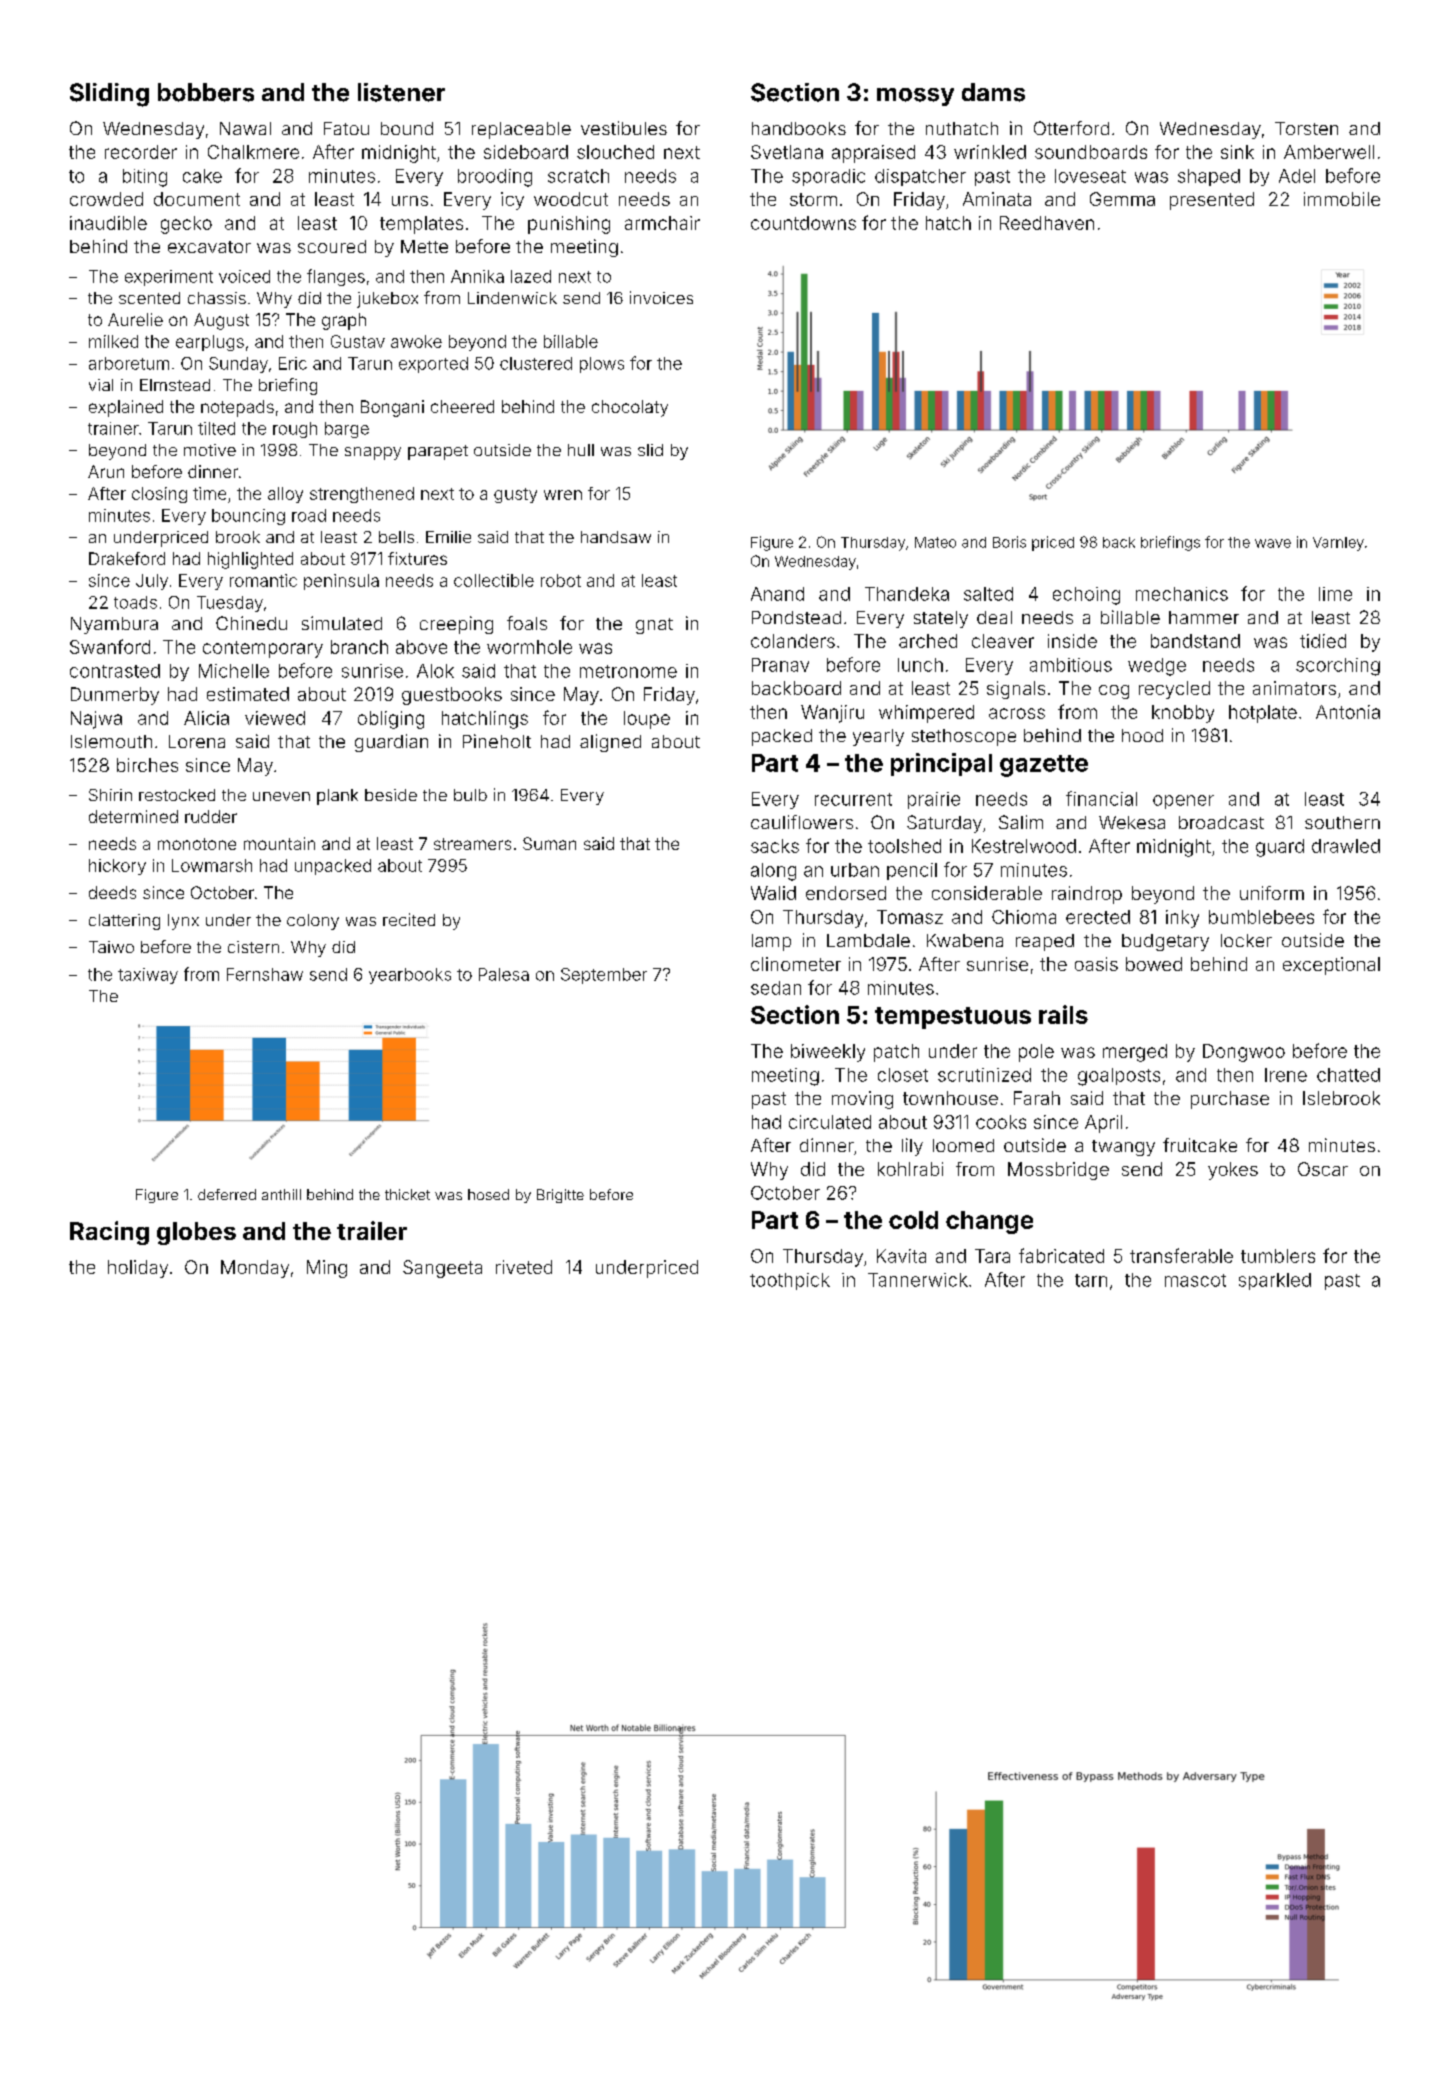 The width and height of the screenshot is (1450, 2100). I want to click on sedan, so click(776, 988).
